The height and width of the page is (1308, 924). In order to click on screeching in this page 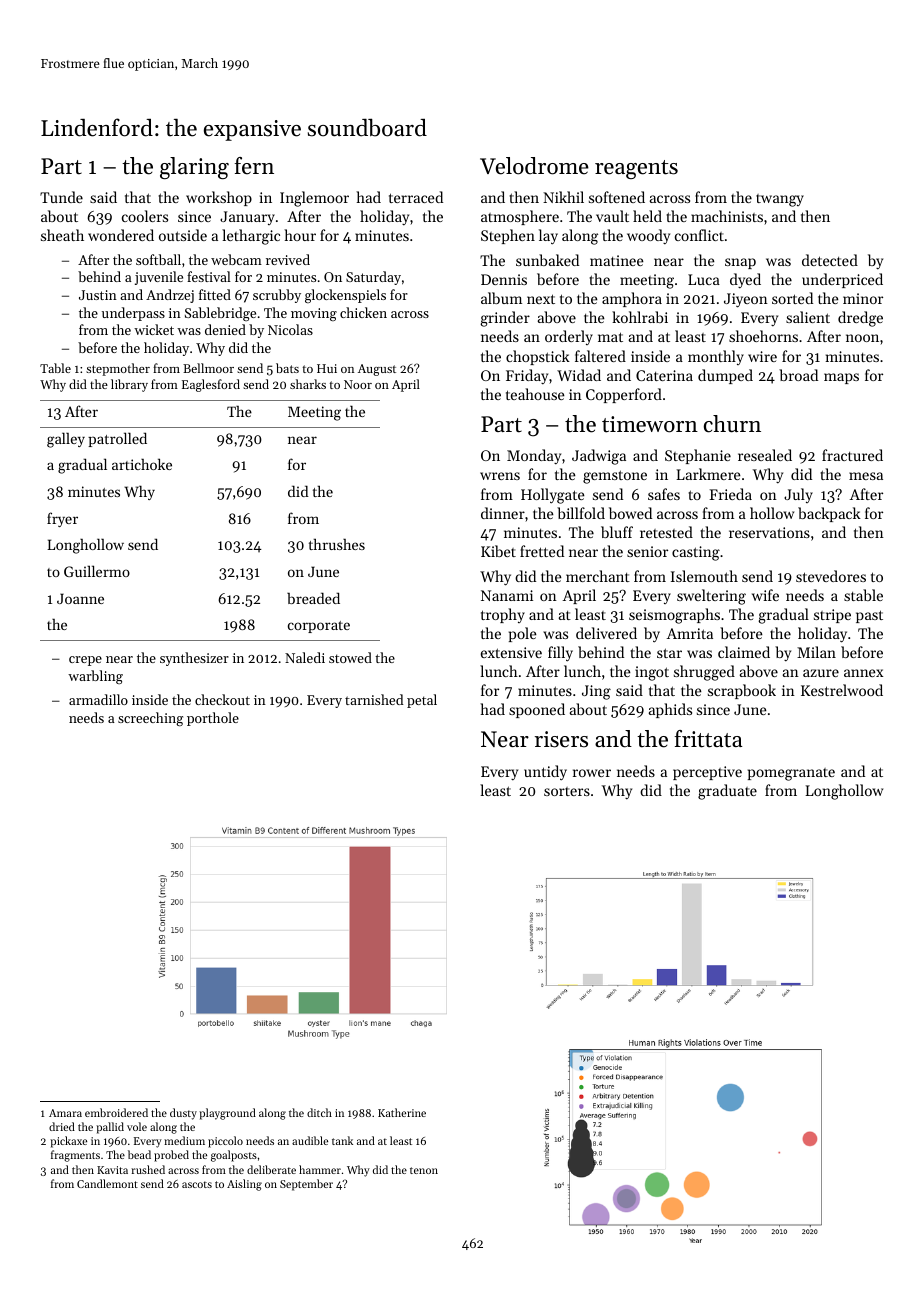, I will do `click(150, 719)`.
